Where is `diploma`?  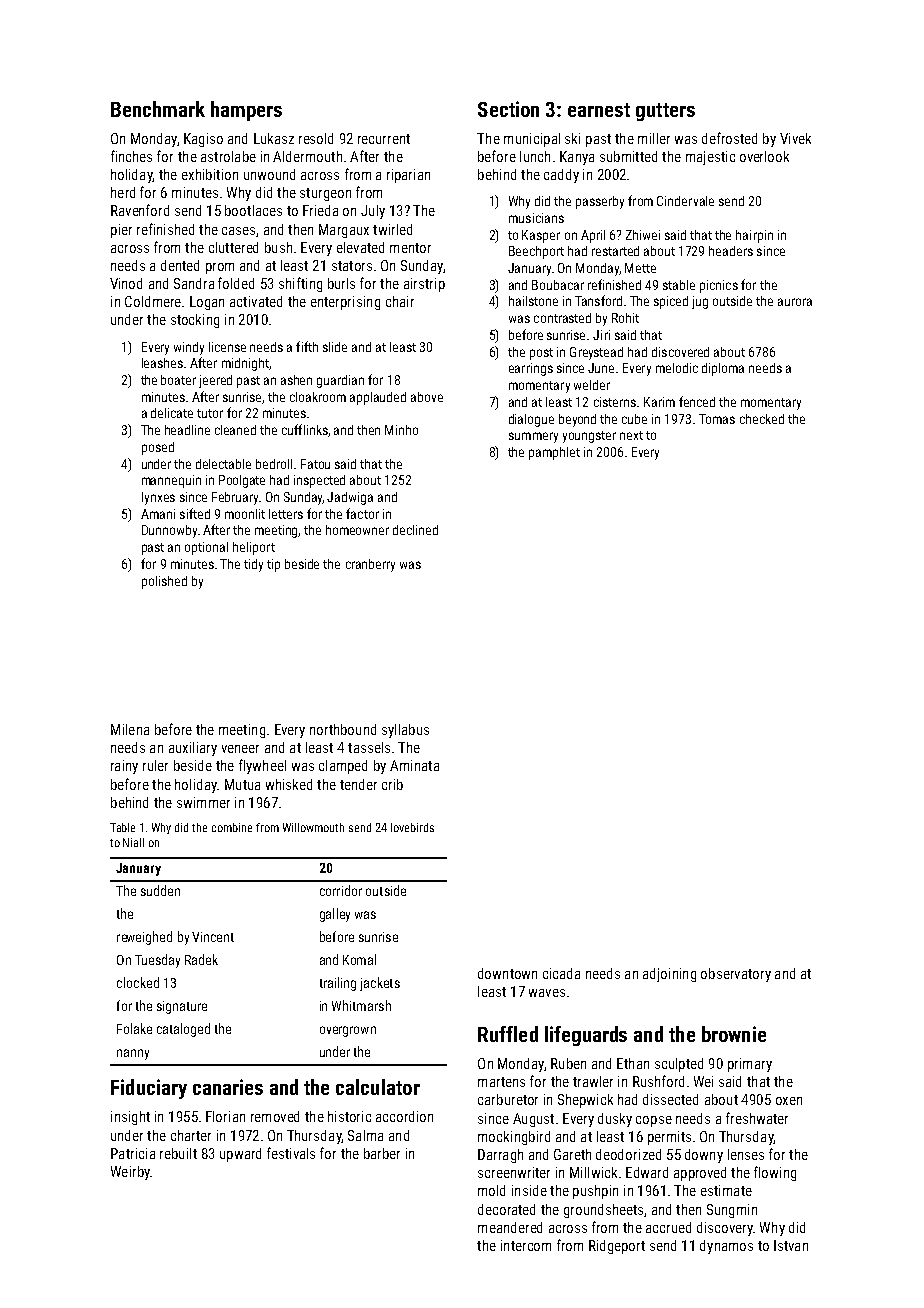
diploma is located at coordinates (723, 369).
